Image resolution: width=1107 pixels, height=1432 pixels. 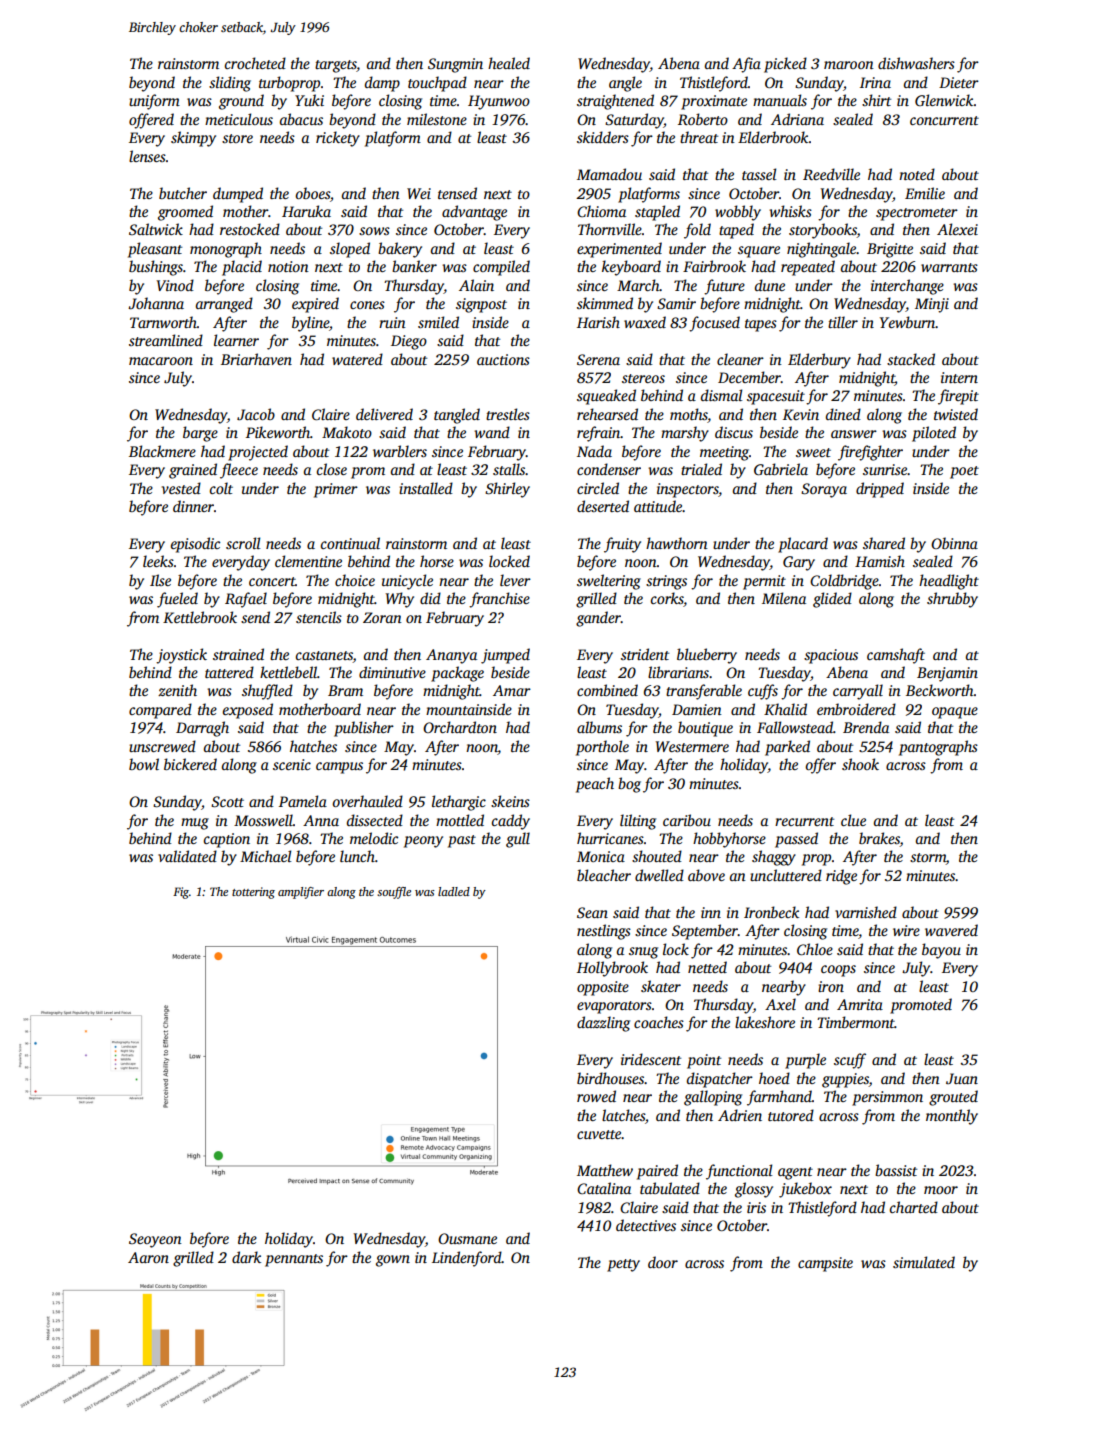 I want to click on macaroon, so click(x=161, y=361).
